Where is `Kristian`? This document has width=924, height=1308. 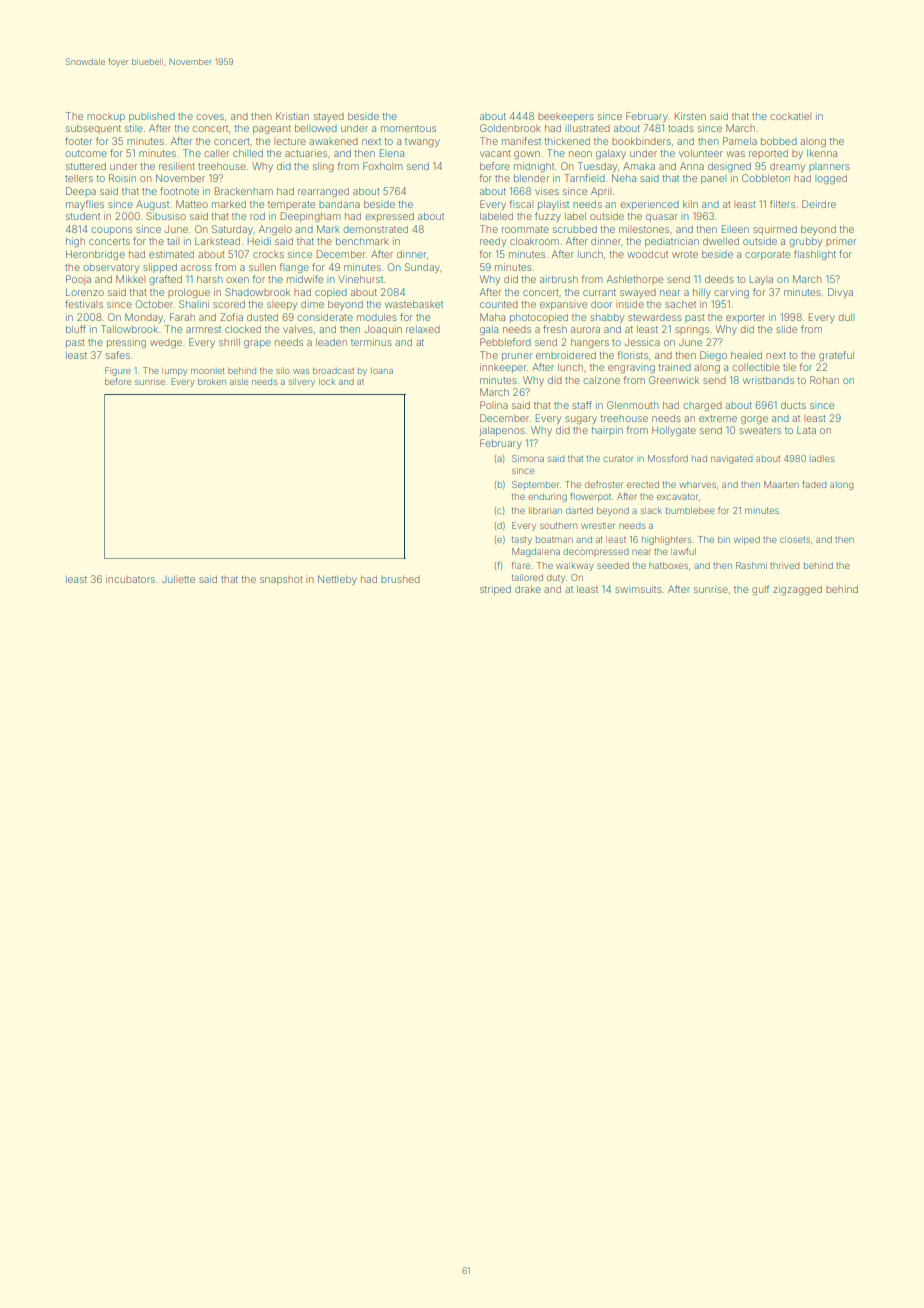
Kristian is located at coordinates (292, 116).
